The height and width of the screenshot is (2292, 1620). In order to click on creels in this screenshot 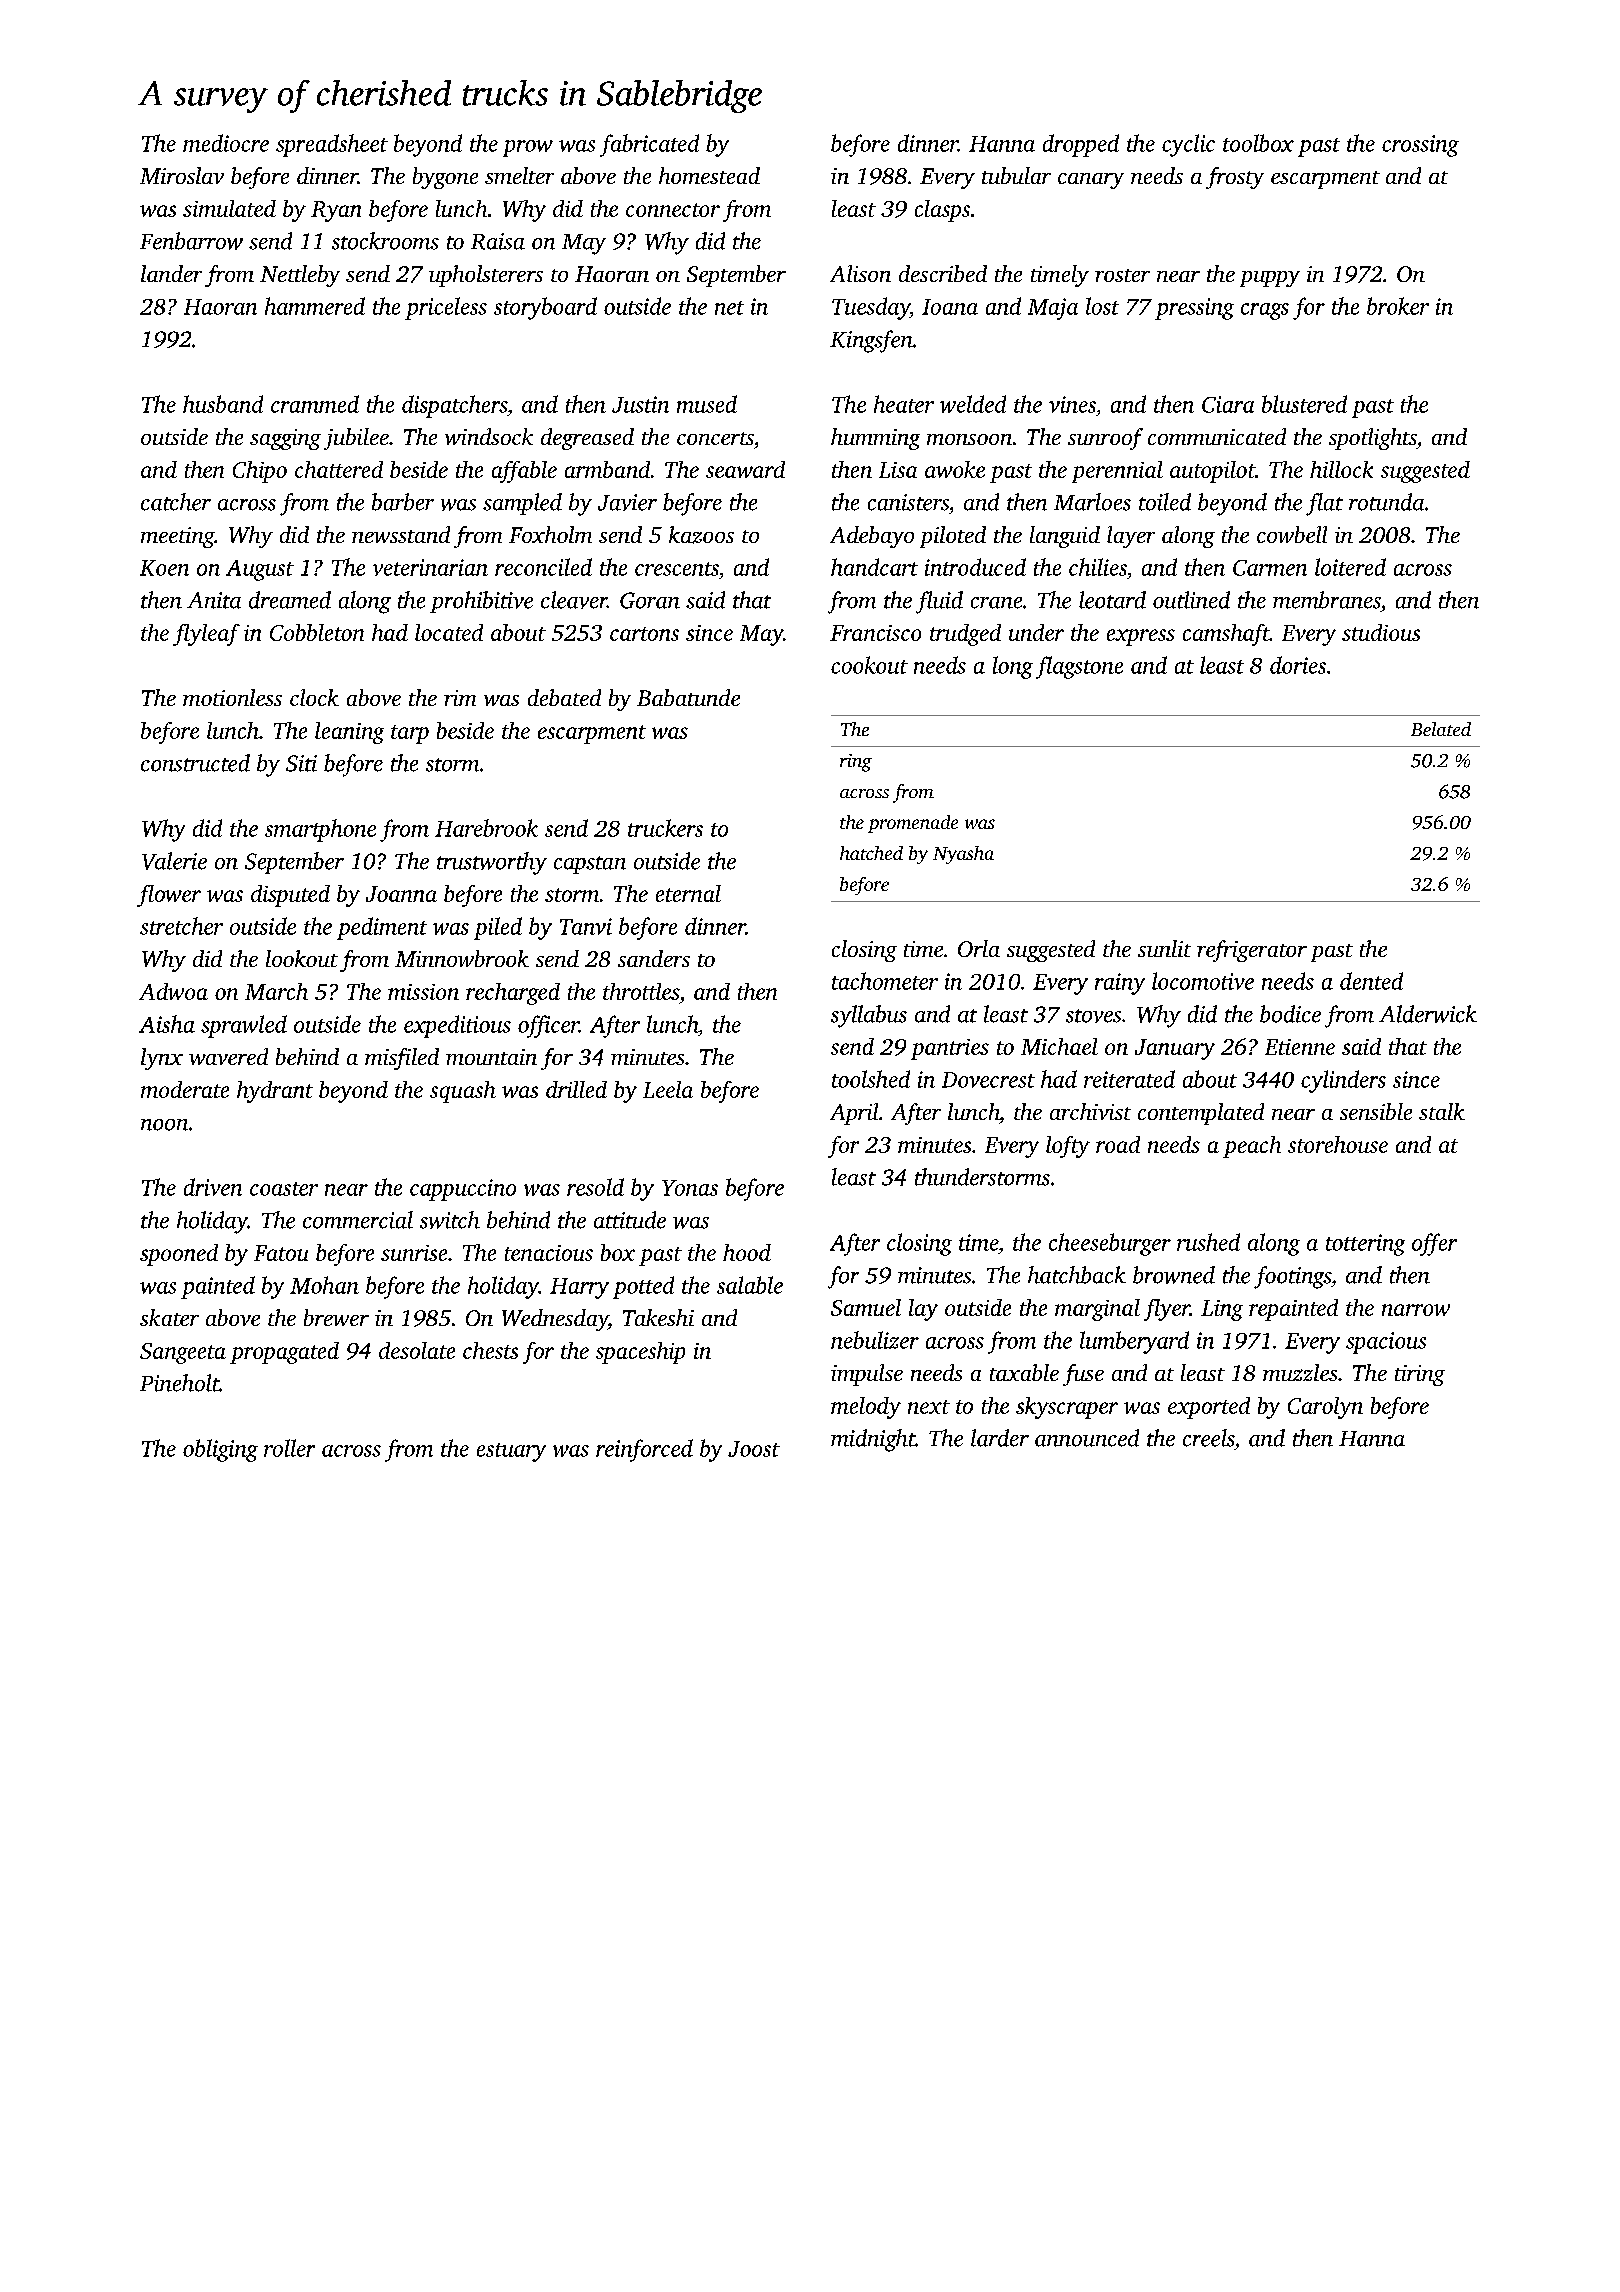, I will do `click(1208, 1438)`.
